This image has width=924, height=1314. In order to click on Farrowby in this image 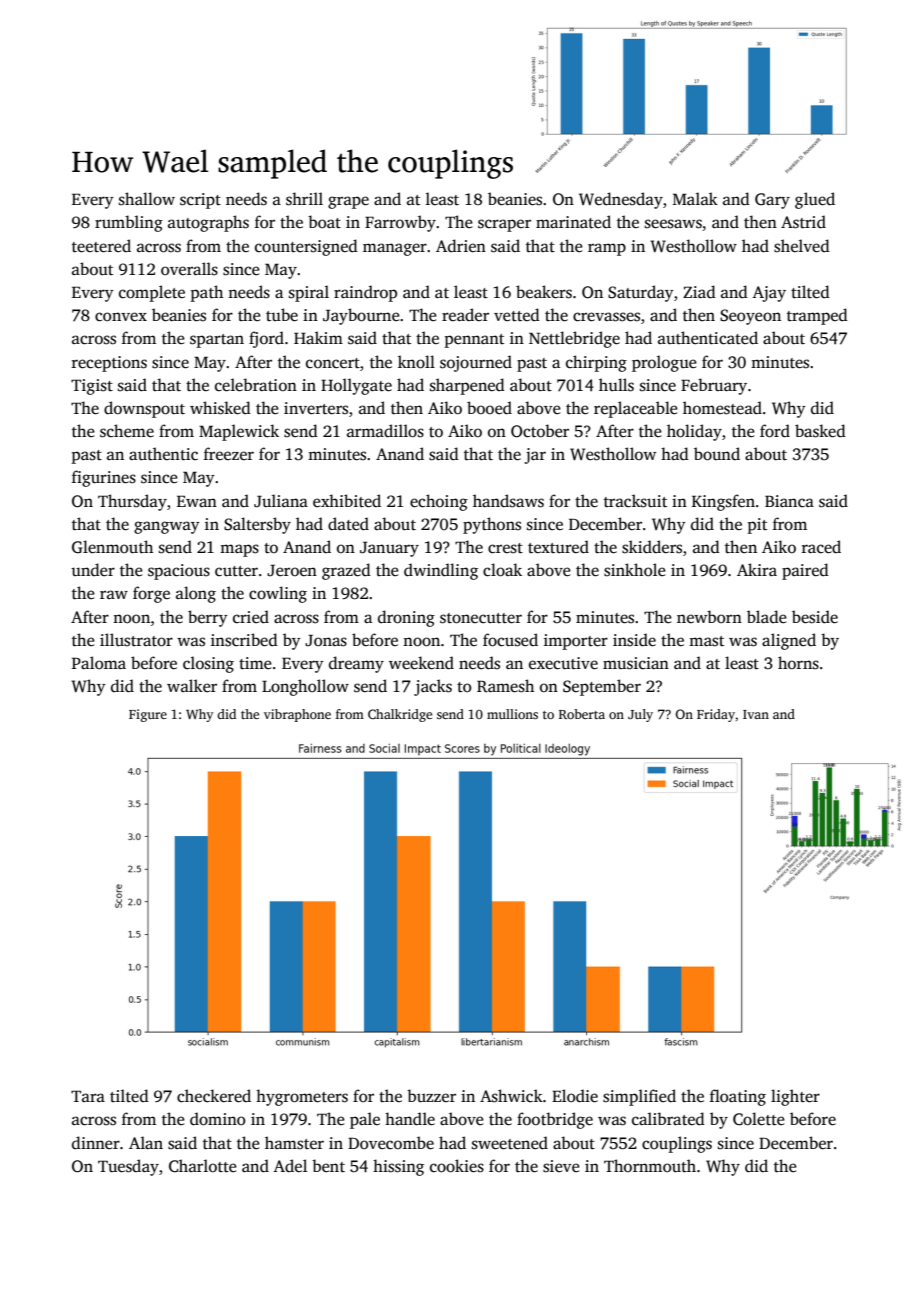, I will do `click(400, 223)`.
